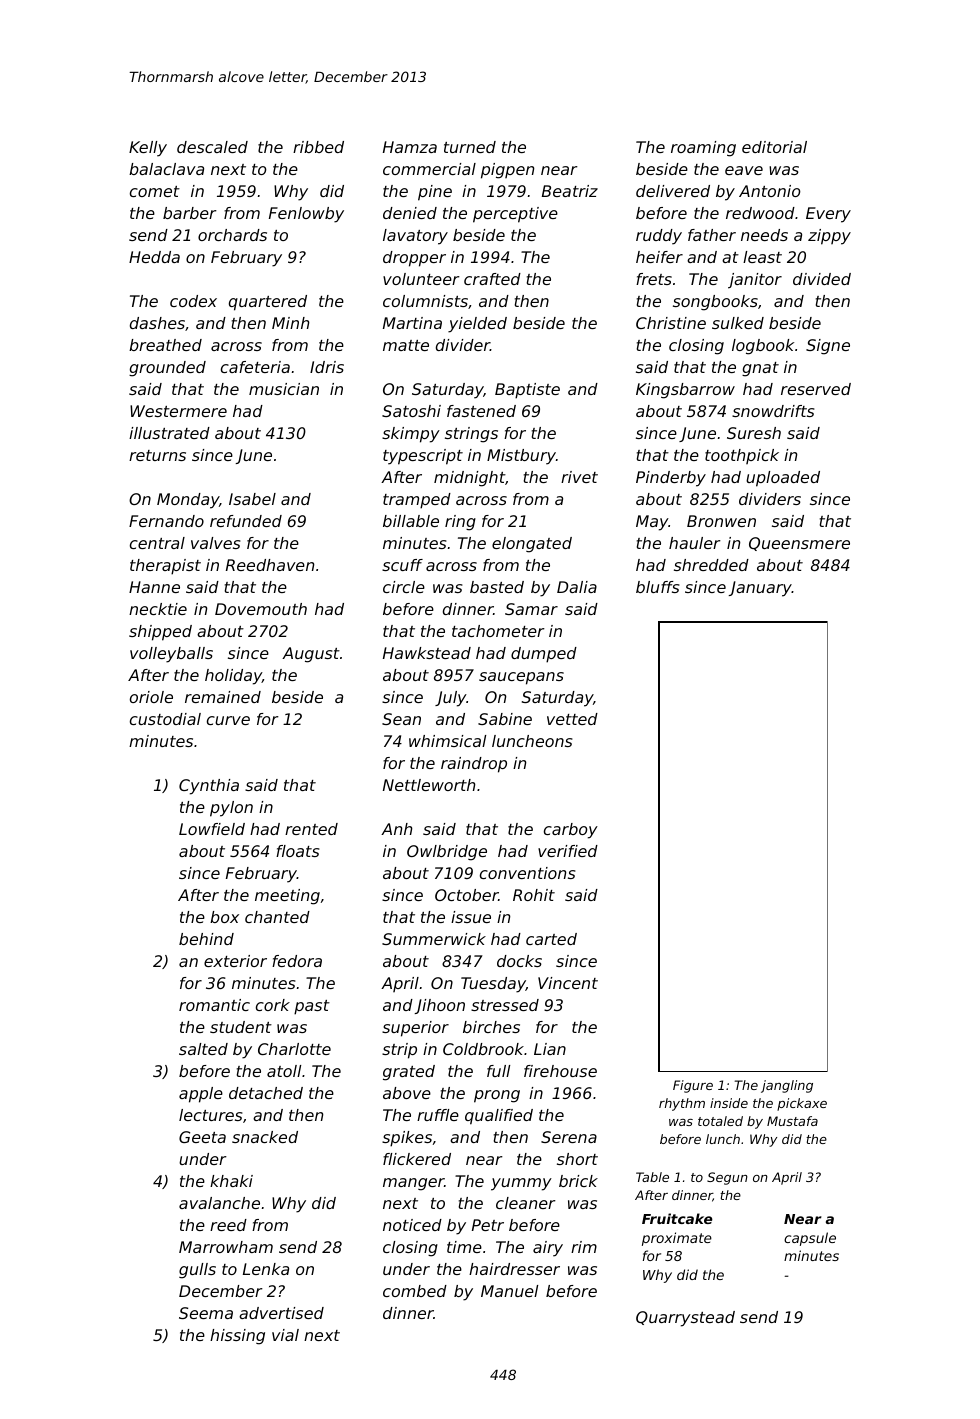 This page has height=1419, width=980. I want to click on jangling, so click(787, 1086).
